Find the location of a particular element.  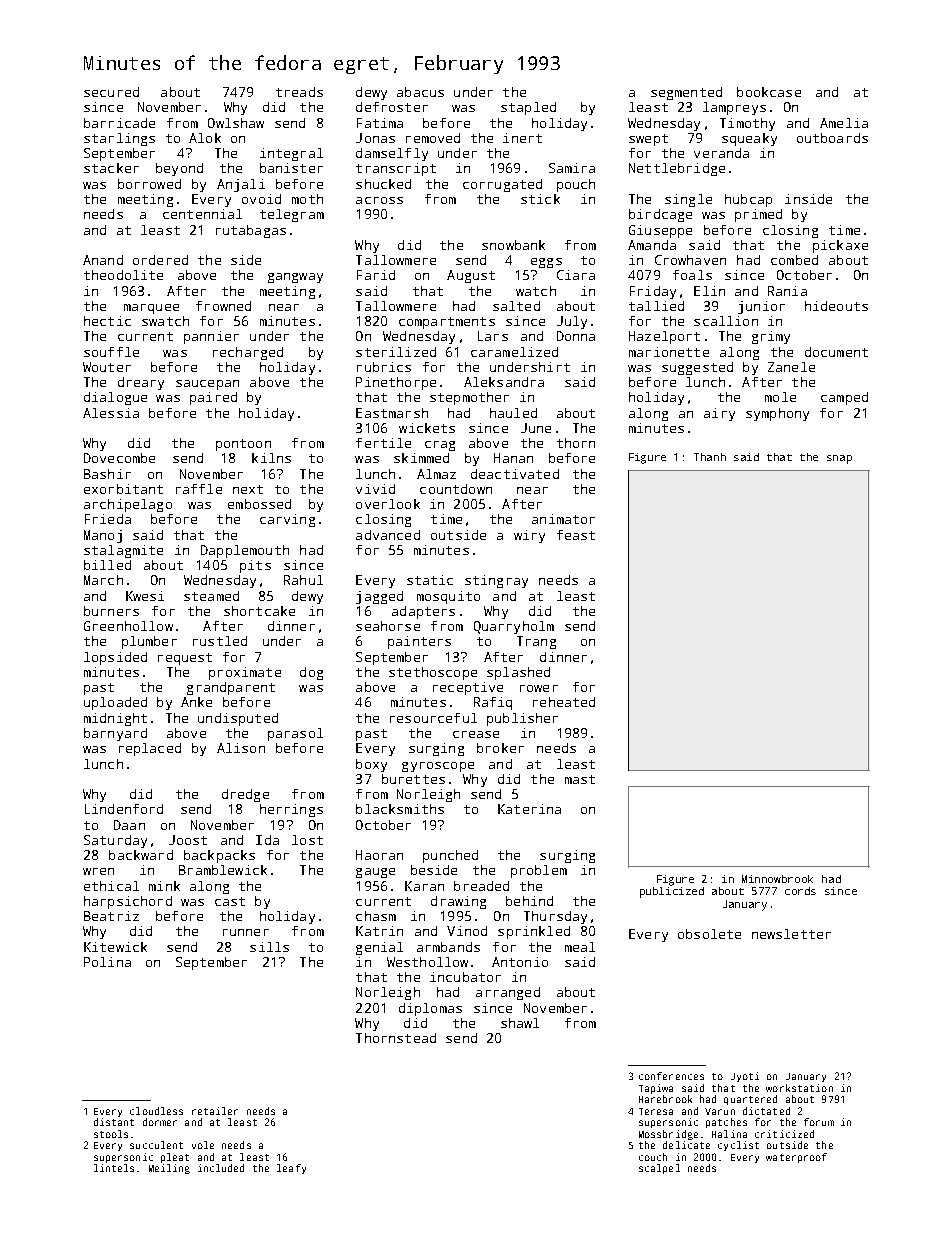

pickaxe is located at coordinates (840, 246).
